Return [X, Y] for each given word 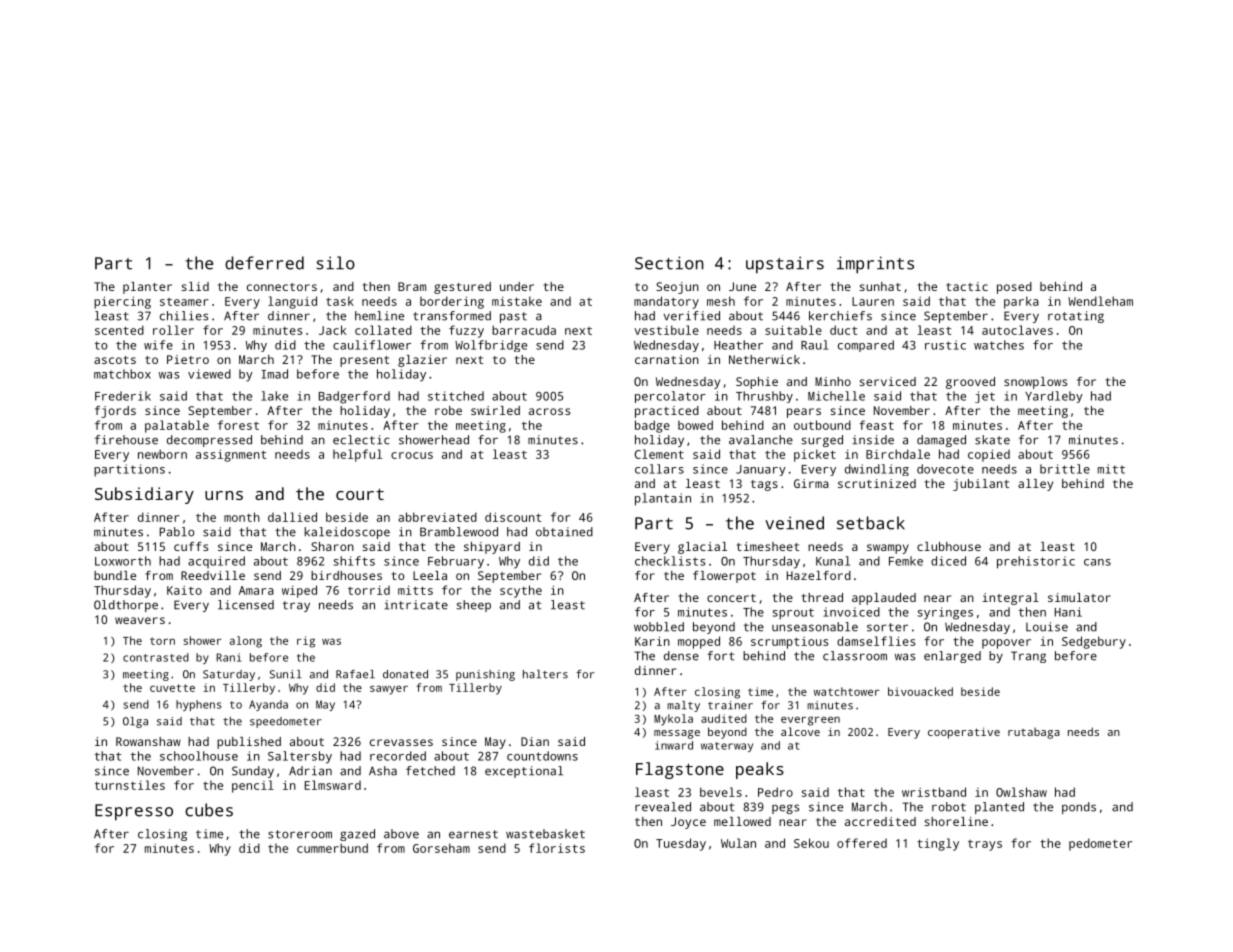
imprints [875, 265]
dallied [292, 517]
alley [1035, 485]
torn [162, 641]
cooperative [964, 733]
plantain [663, 499]
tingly [938, 844]
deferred [264, 263]
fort [720, 656]
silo [335, 263]
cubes [209, 810]
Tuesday [681, 844]
